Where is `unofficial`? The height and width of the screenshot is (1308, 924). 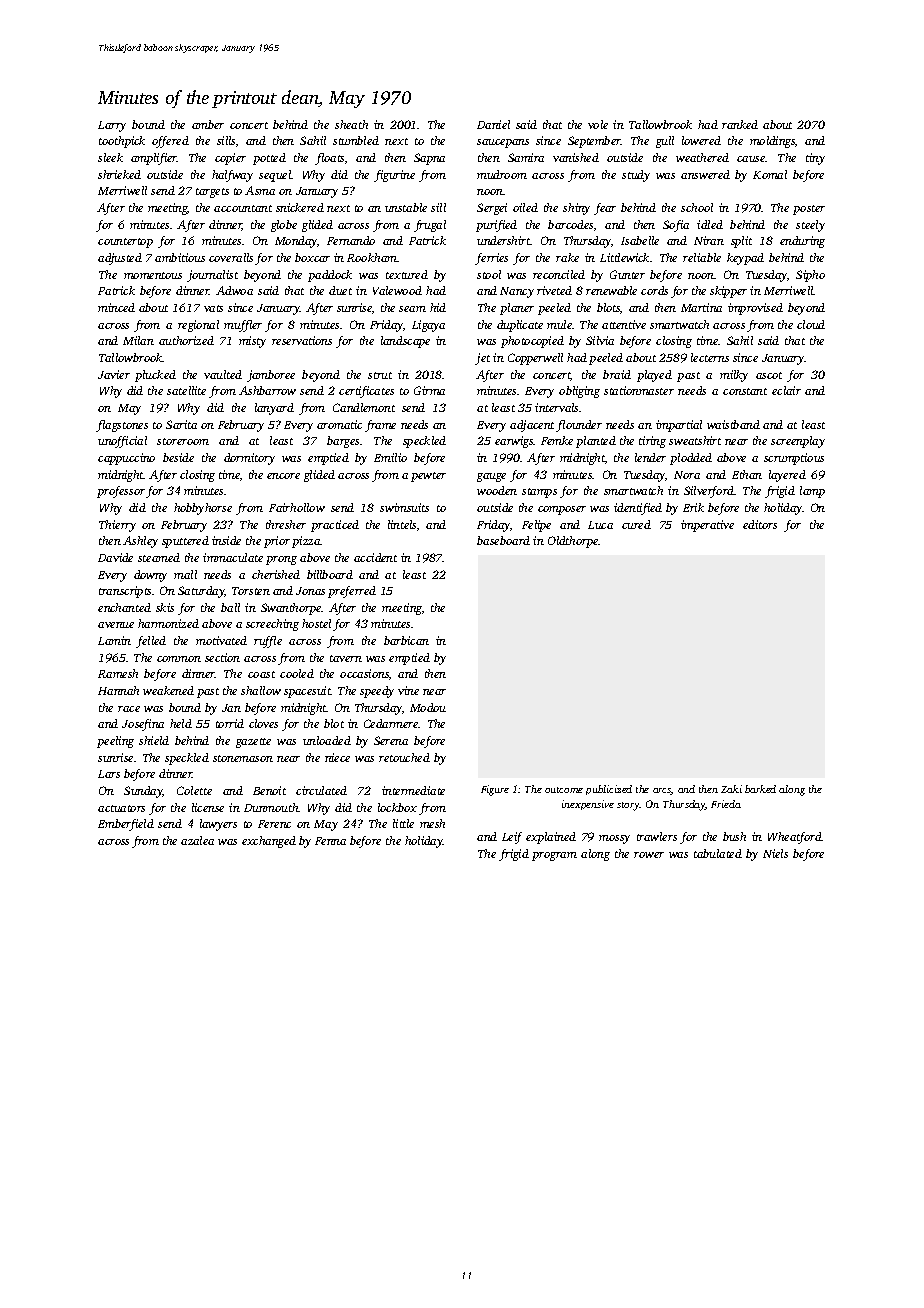 unofficial is located at coordinates (122, 442).
